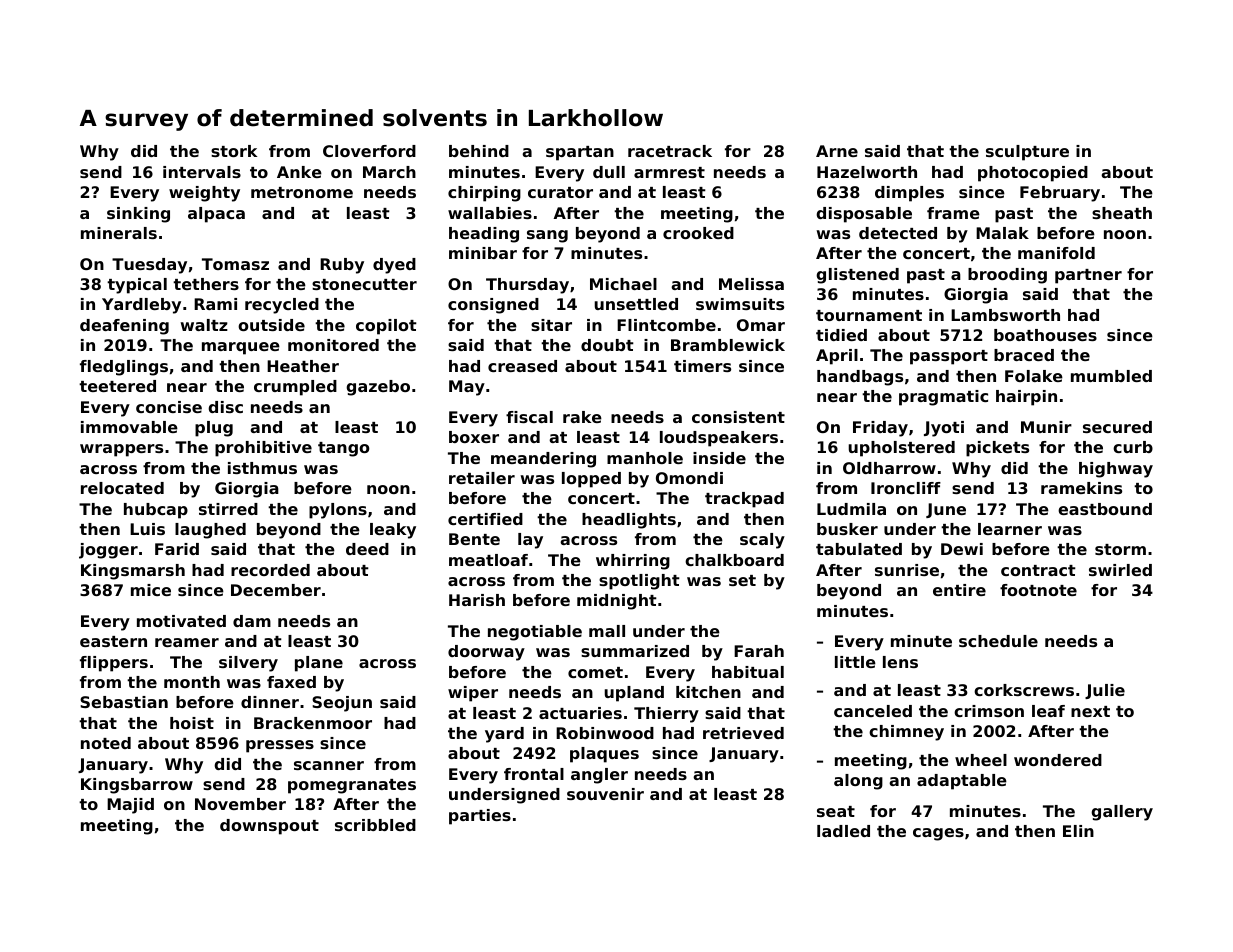  Describe the element at coordinates (202, 172) in the page. I see `intervals` at that location.
